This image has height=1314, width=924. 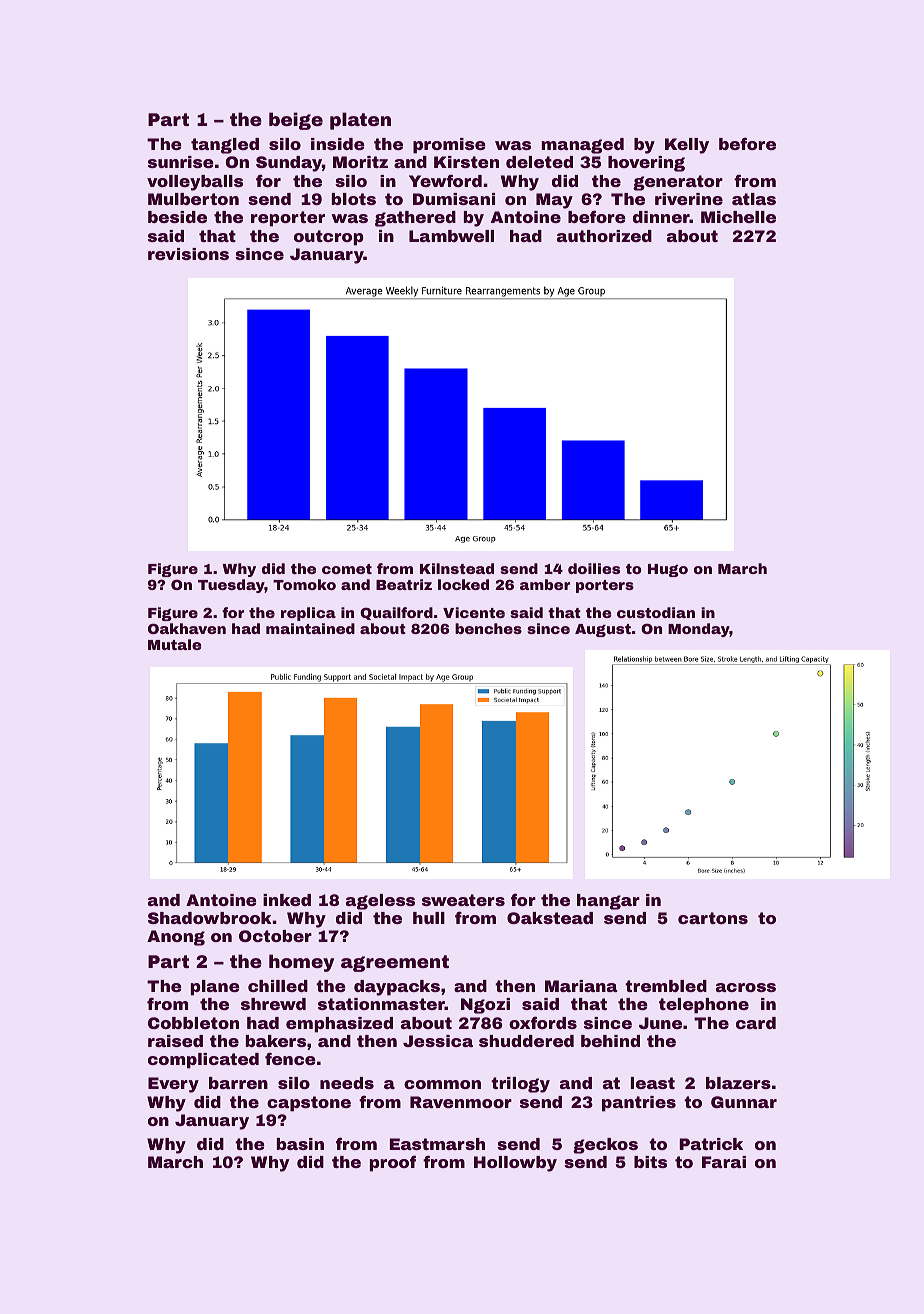 I want to click on promise, so click(x=449, y=146).
